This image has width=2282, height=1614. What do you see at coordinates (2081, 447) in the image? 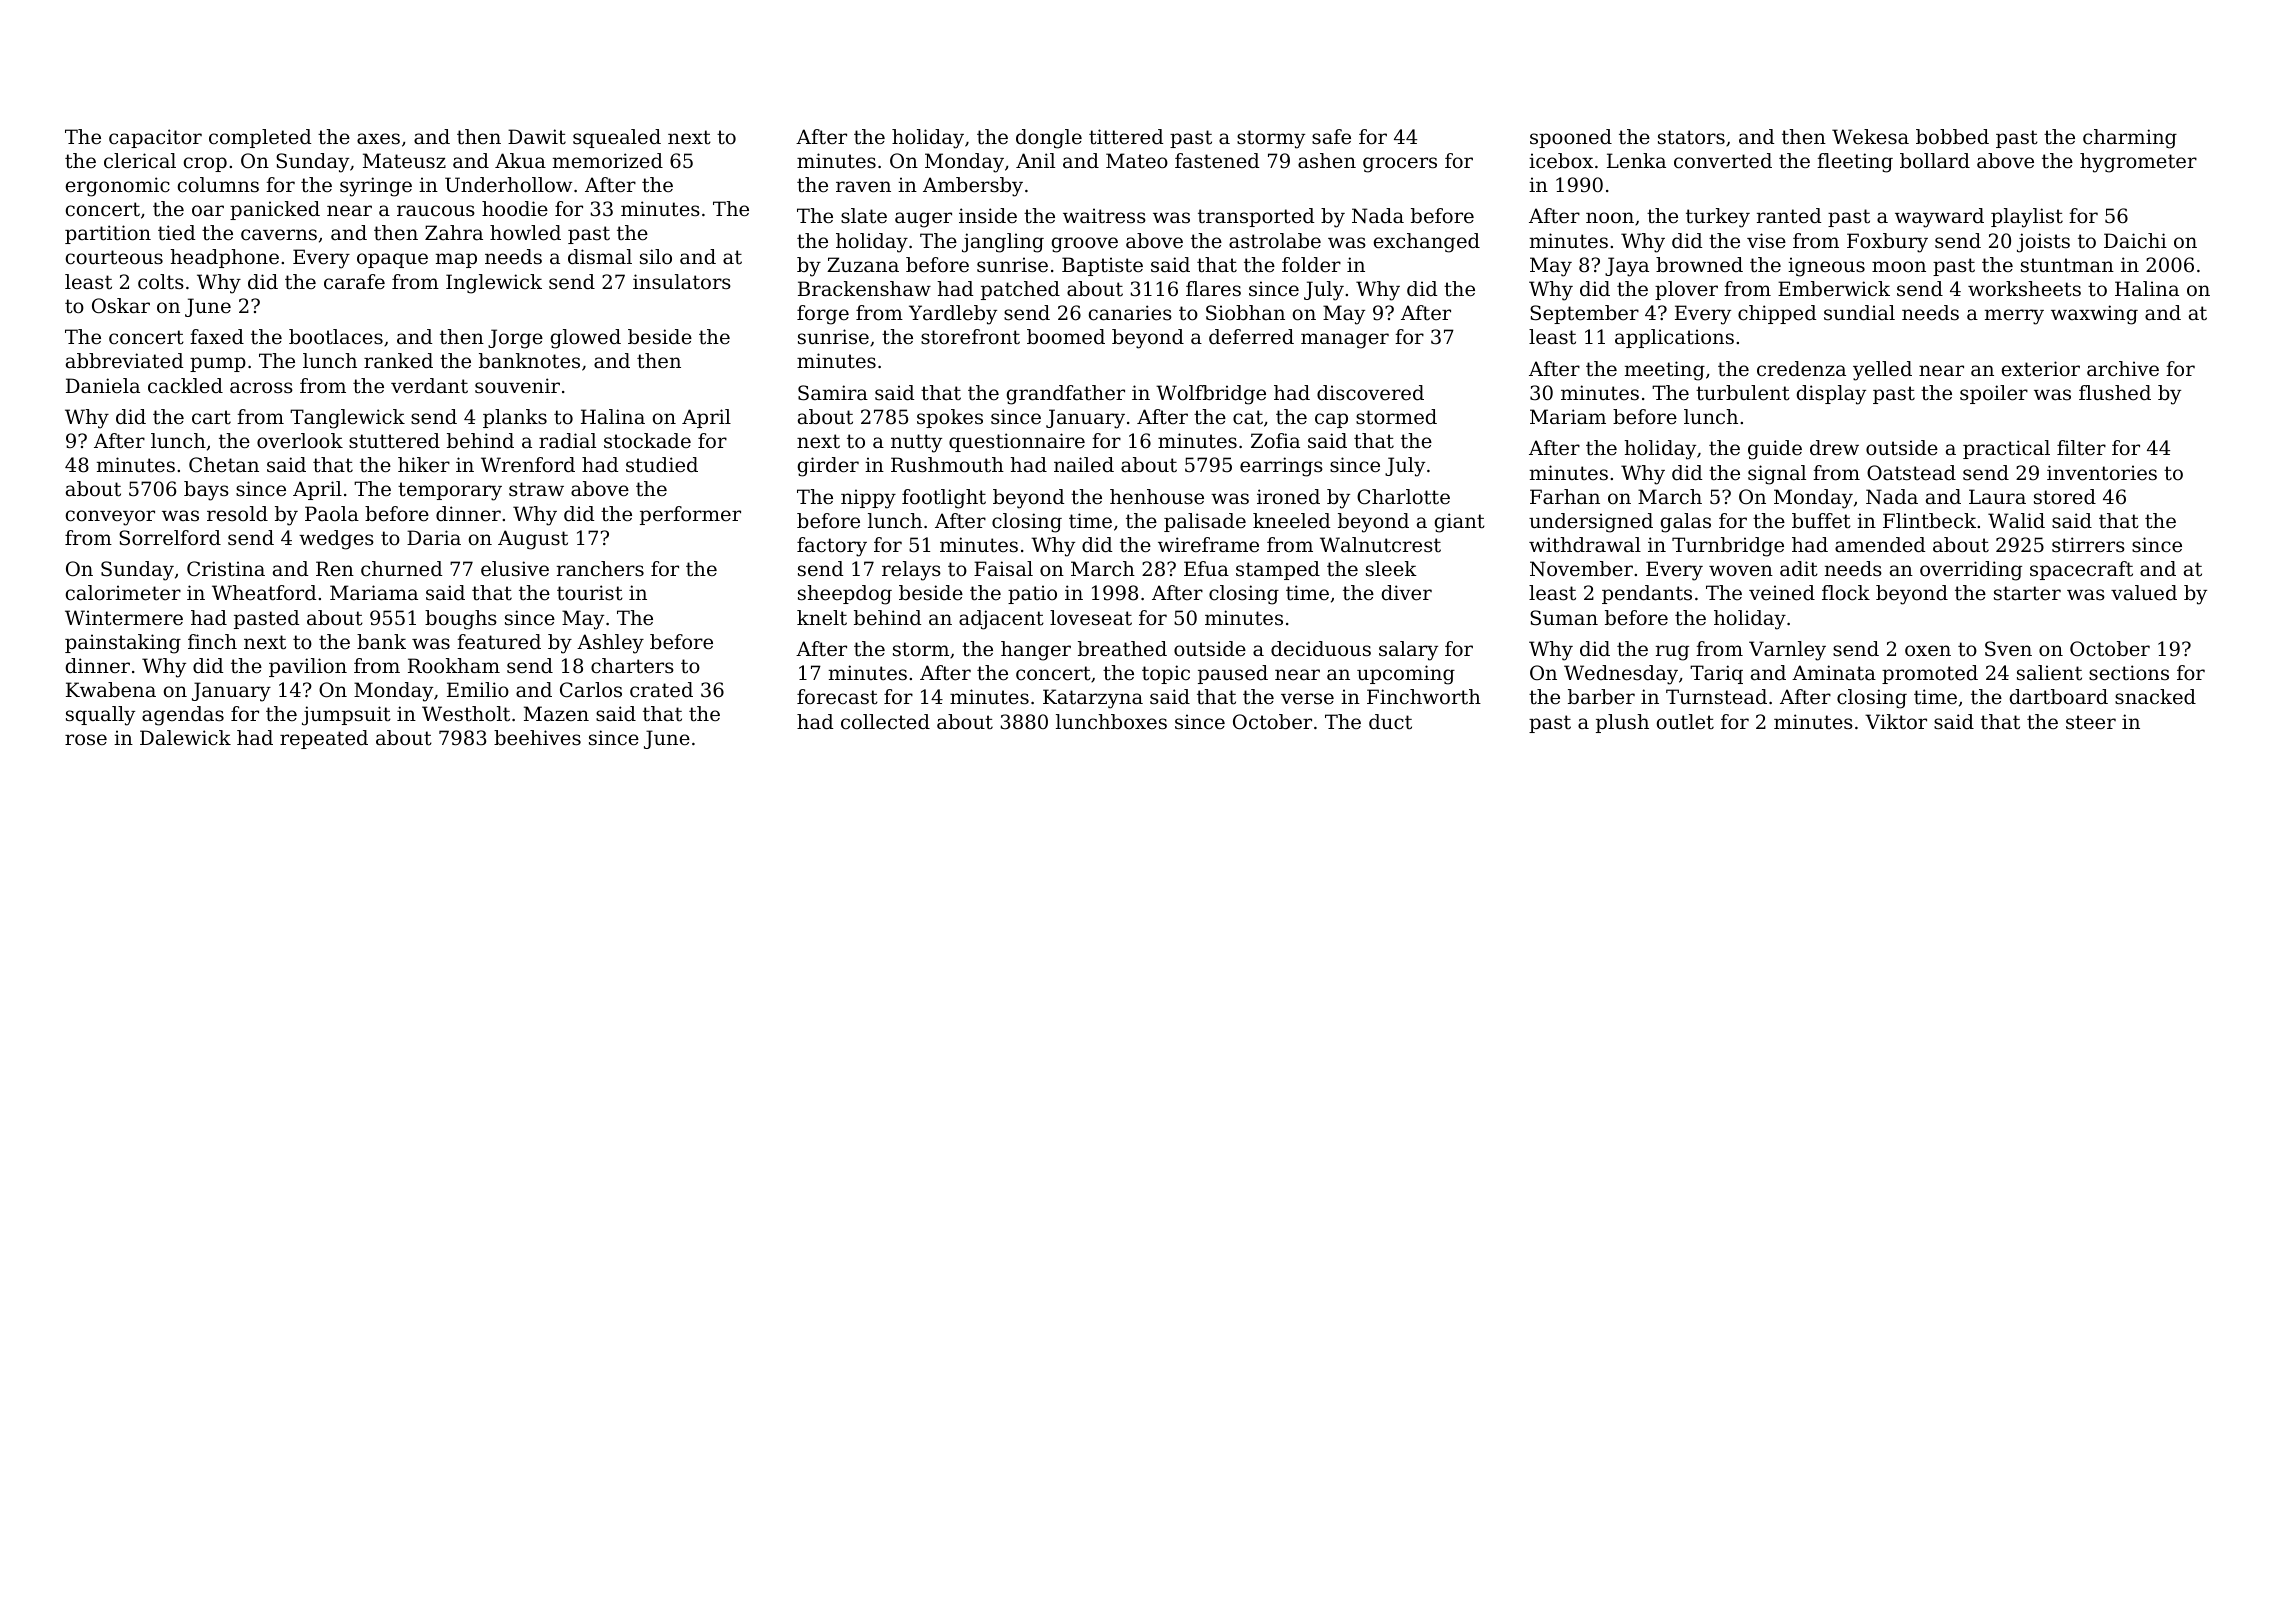
I see `filter` at bounding box center [2081, 447].
